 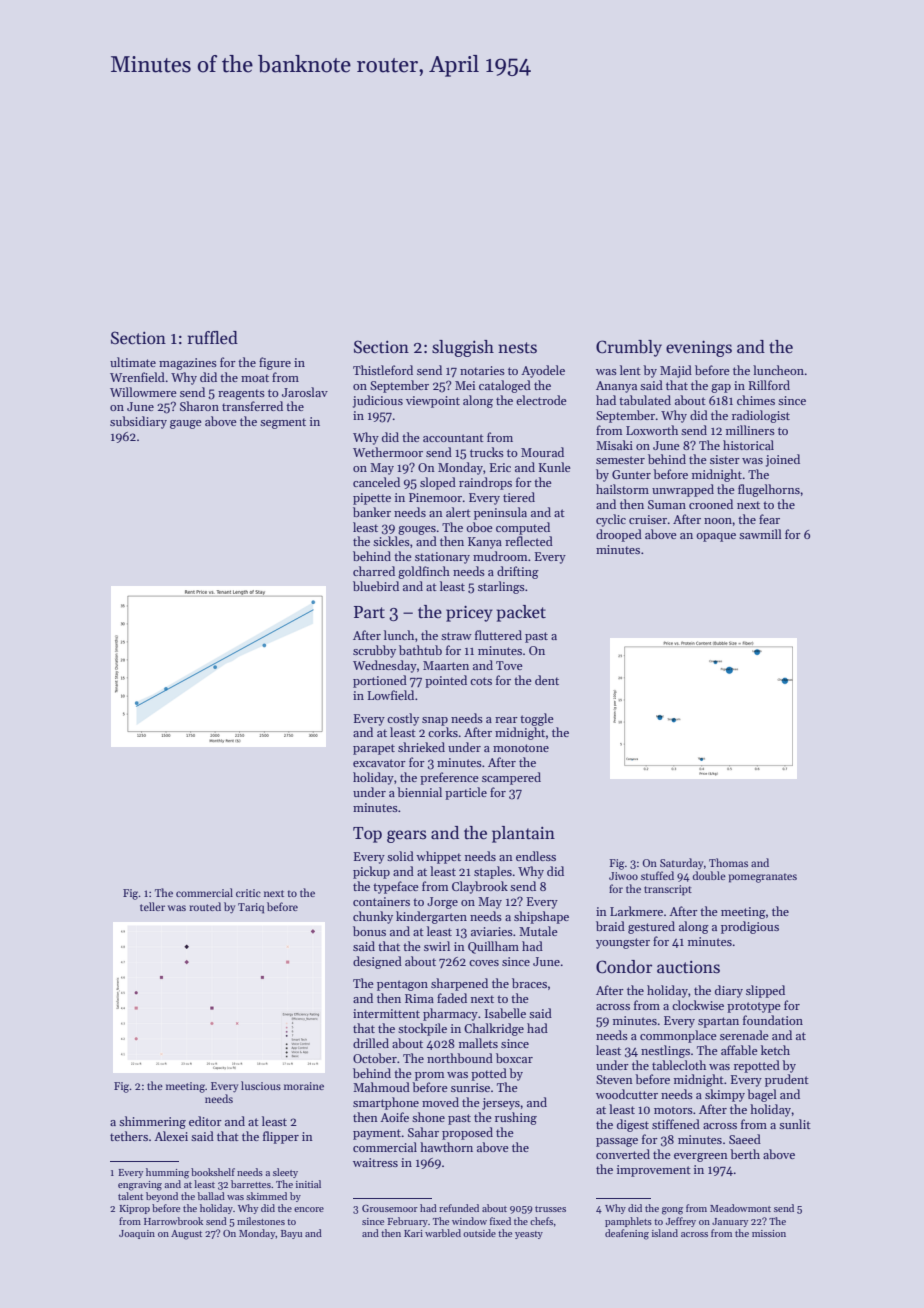 I want to click on sluggish, so click(x=463, y=348).
